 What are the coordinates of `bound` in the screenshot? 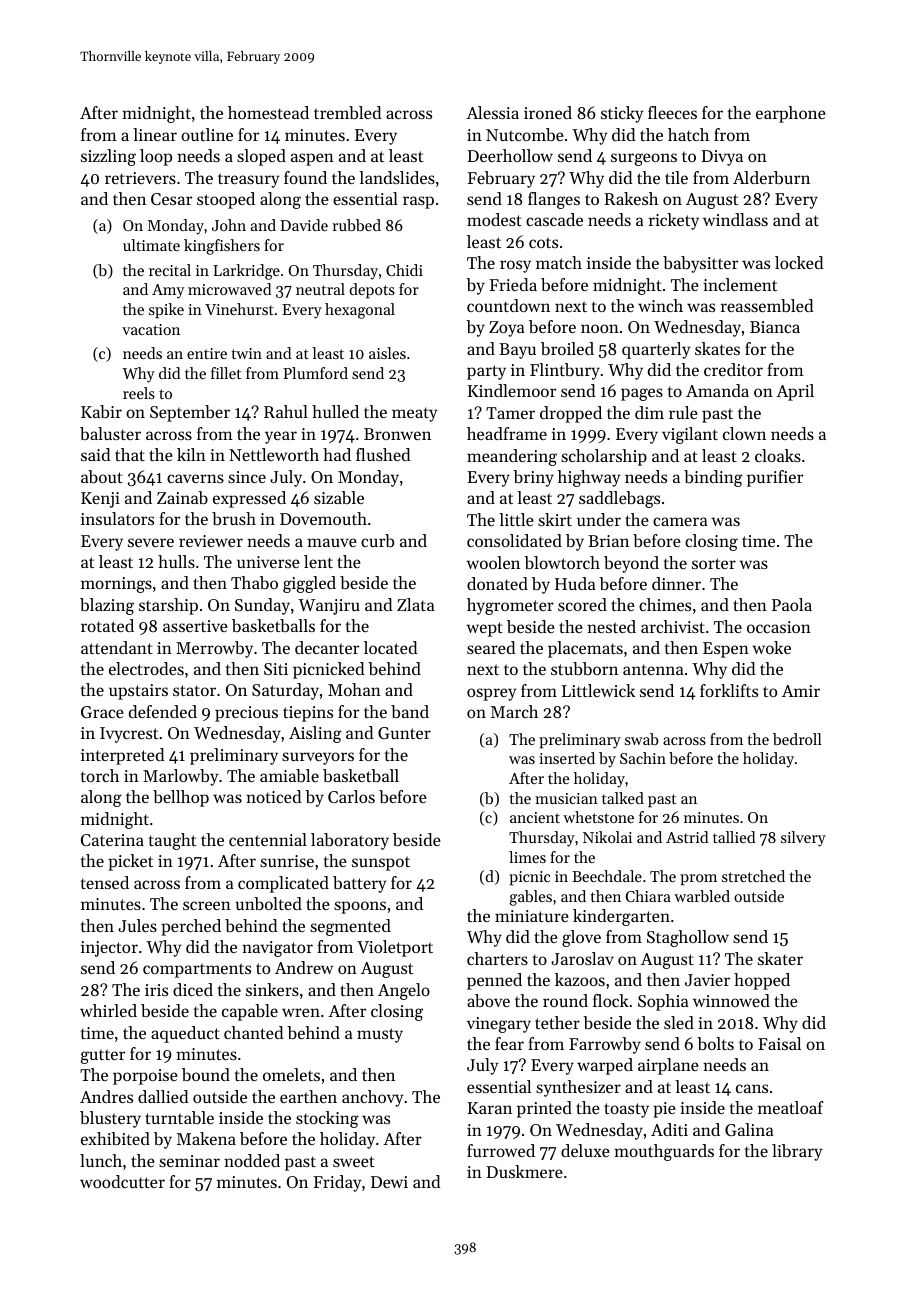 It's located at (206, 1074).
